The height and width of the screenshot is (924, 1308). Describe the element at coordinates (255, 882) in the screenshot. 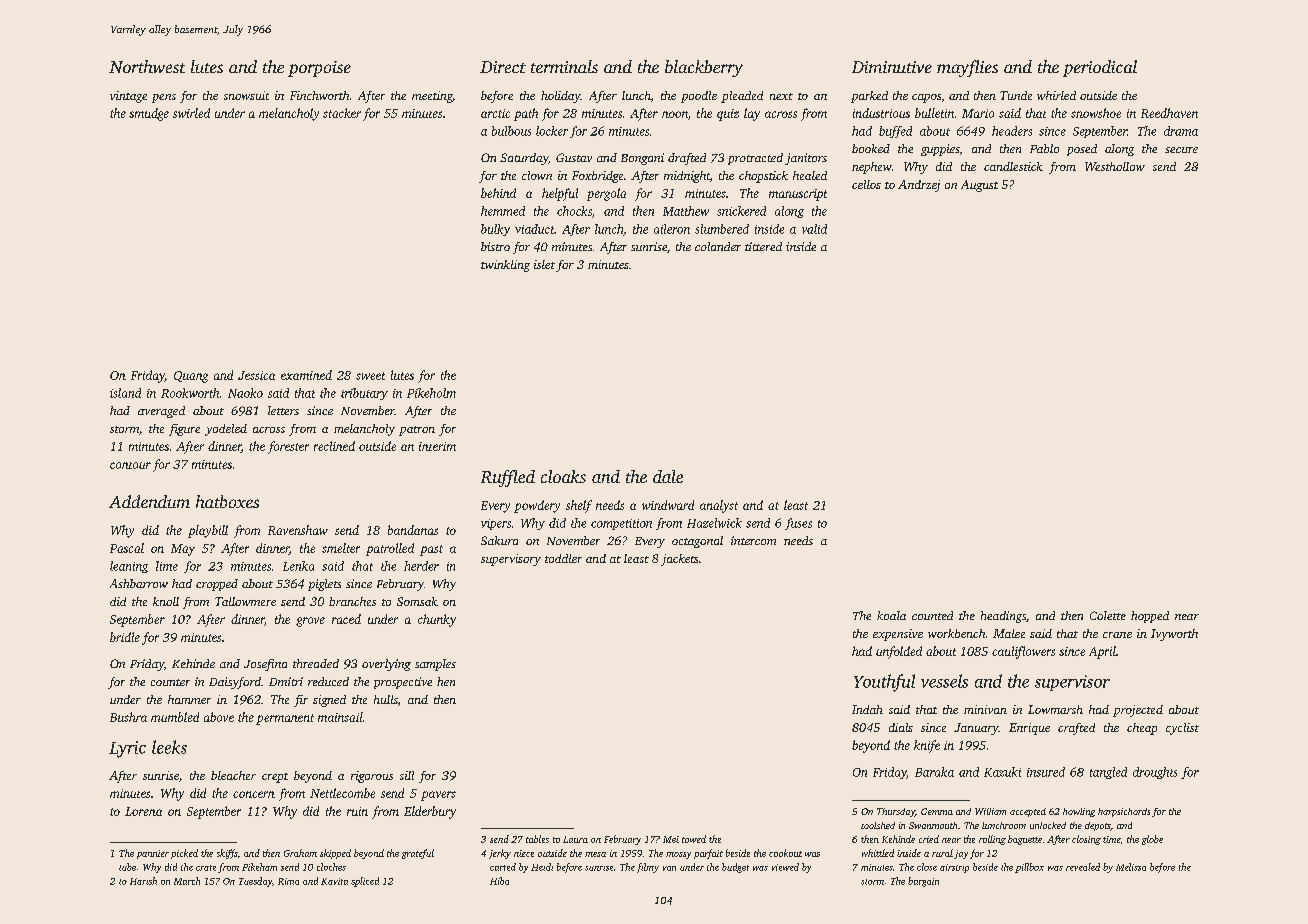

I see `Tuesday` at that location.
